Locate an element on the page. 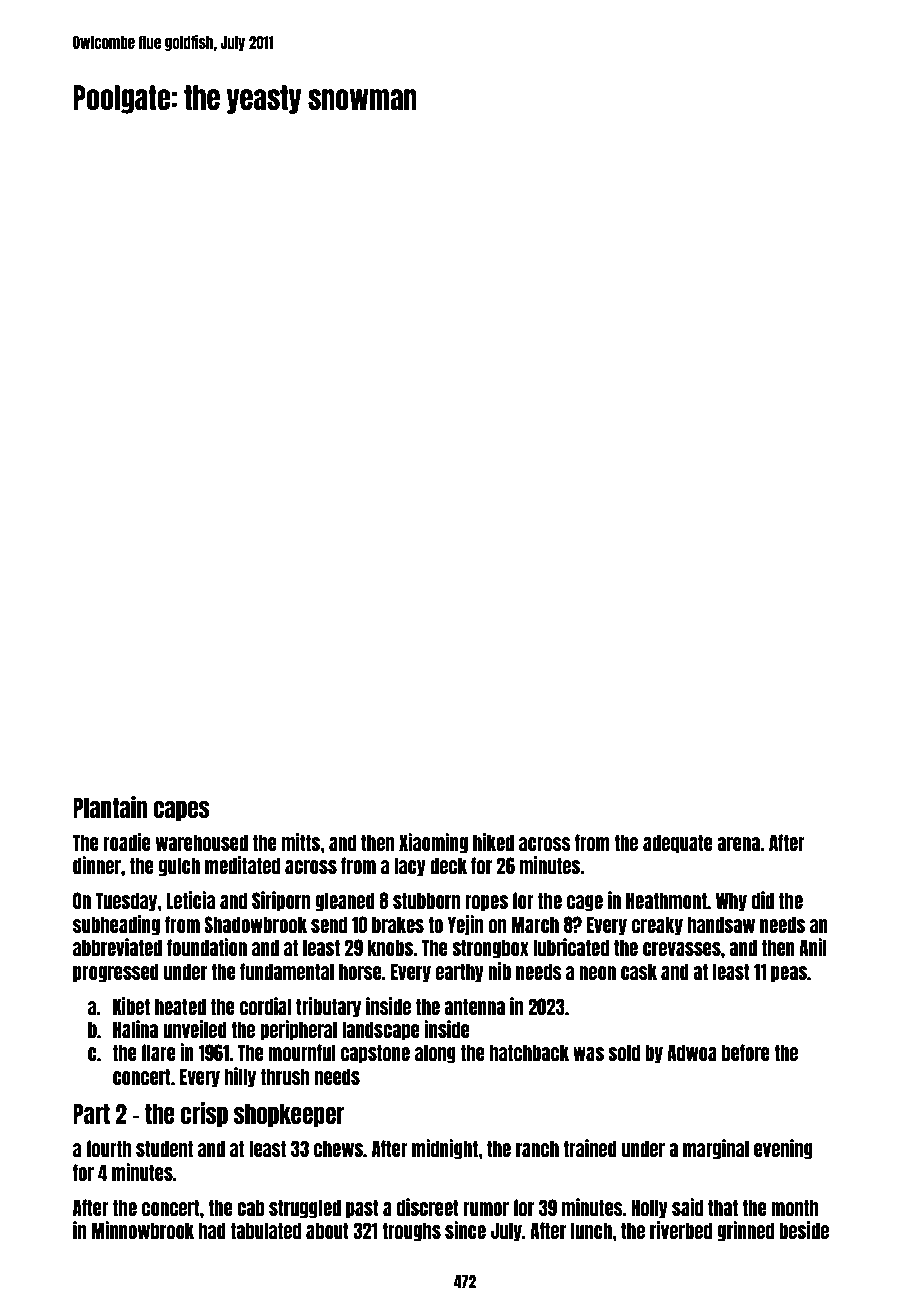  arena is located at coordinates (738, 844).
